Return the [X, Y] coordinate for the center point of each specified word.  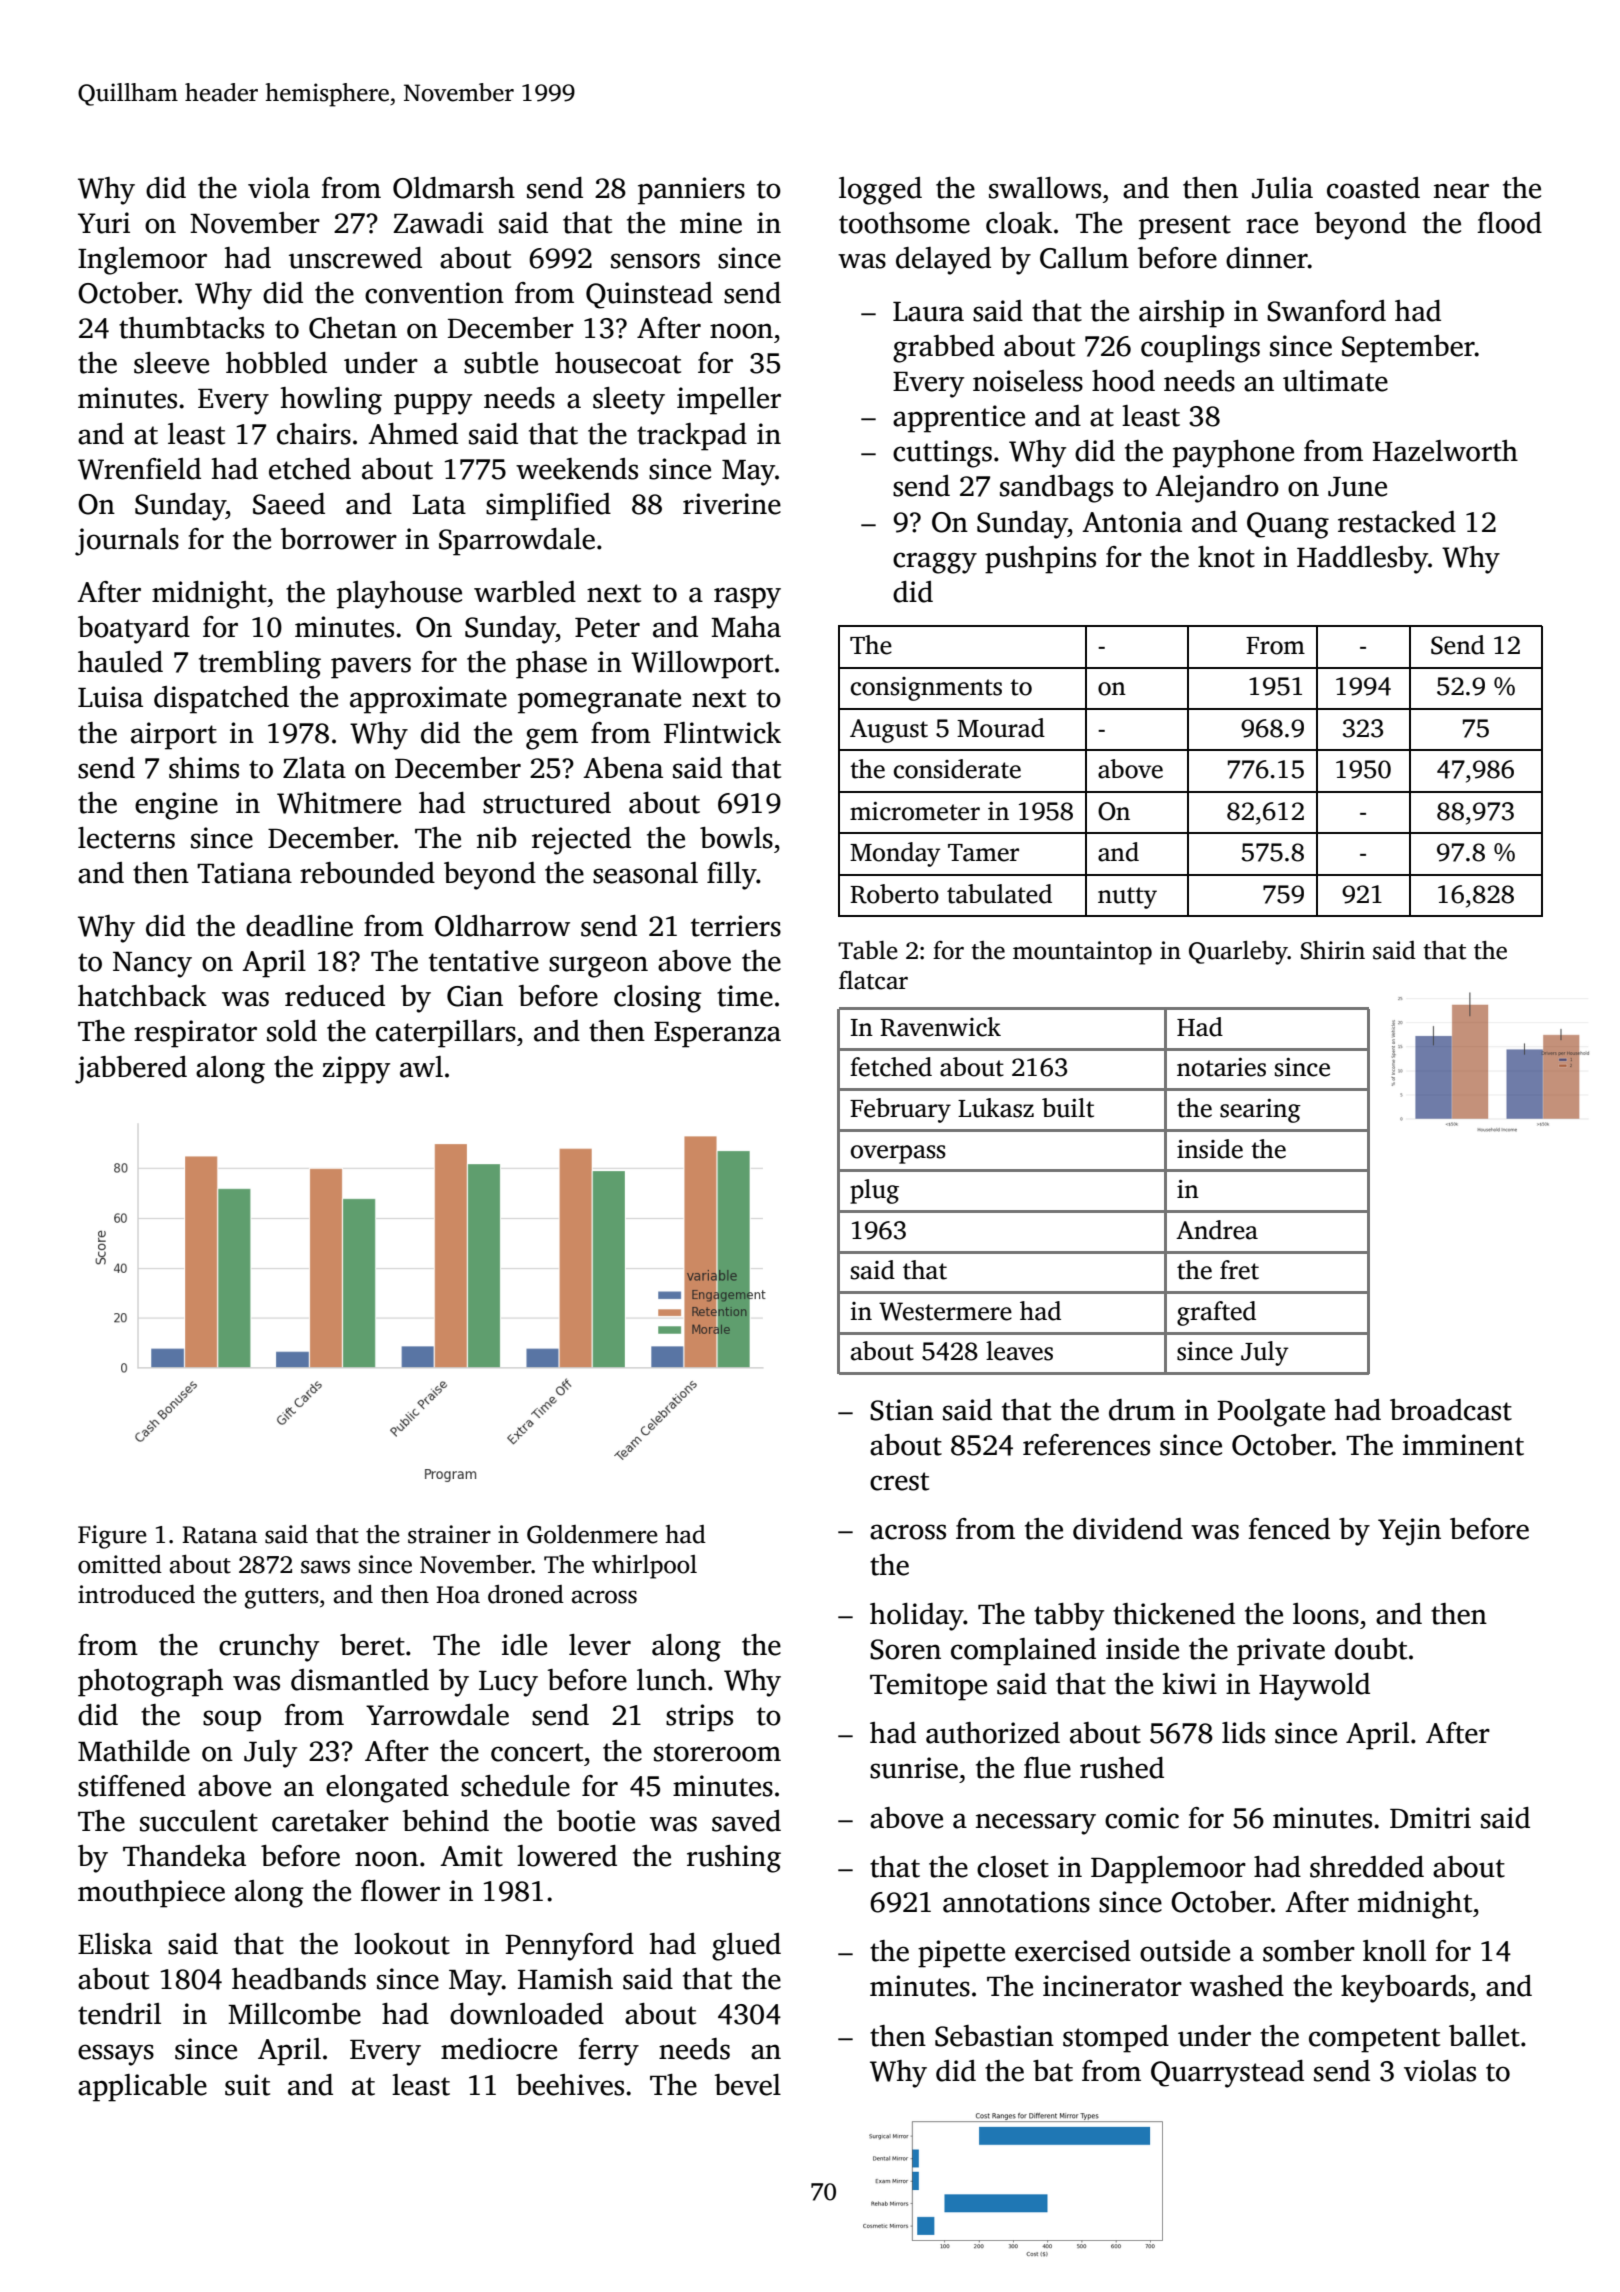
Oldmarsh [454, 188]
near [1461, 191]
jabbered [131, 1070]
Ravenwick [940, 1027]
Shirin [1333, 950]
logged [880, 191]
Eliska [115, 1944]
